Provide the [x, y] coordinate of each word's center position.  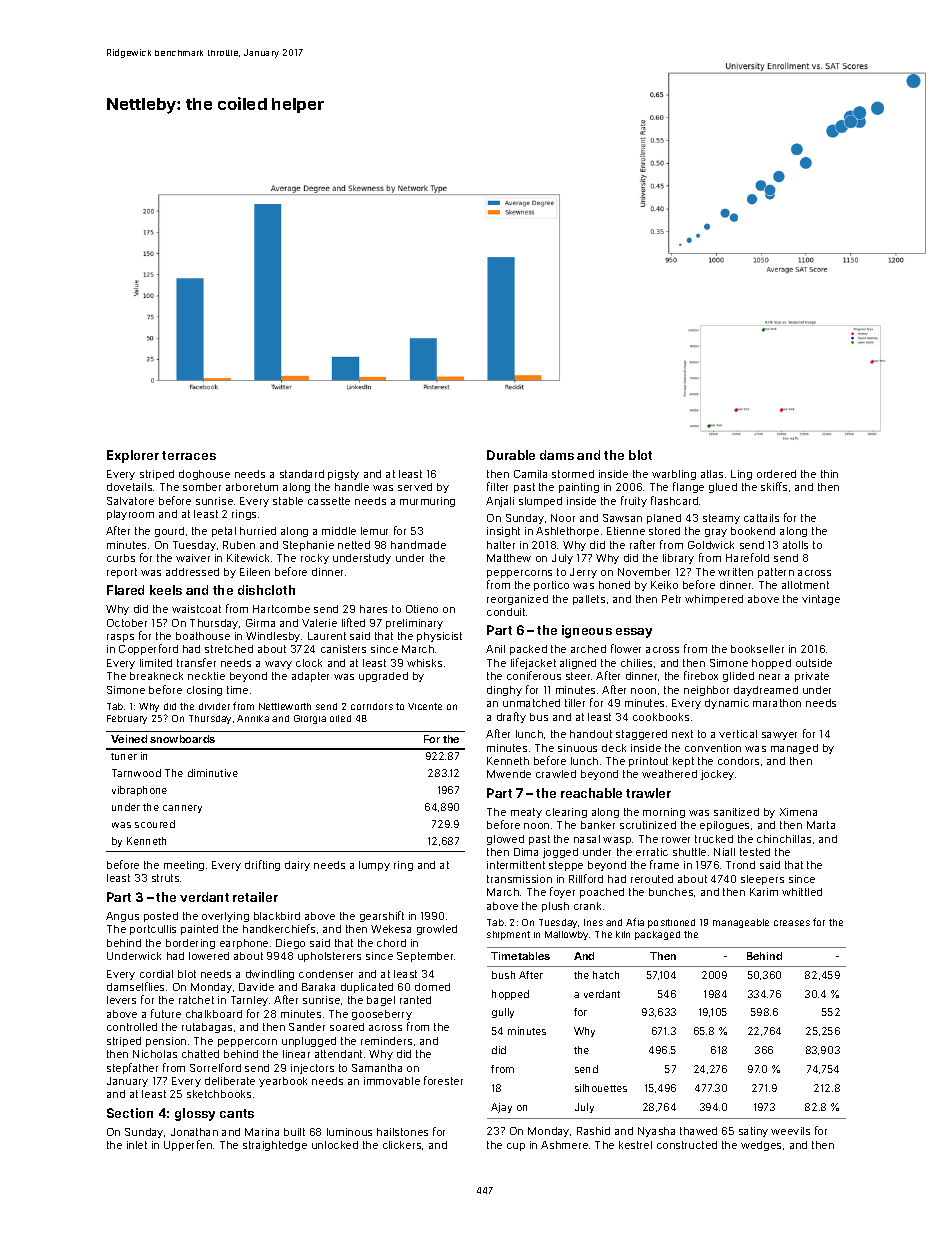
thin [829, 474]
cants [237, 1113]
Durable [511, 455]
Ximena [798, 812]
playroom [130, 515]
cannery [182, 809]
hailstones [402, 1132]
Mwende [509, 774]
